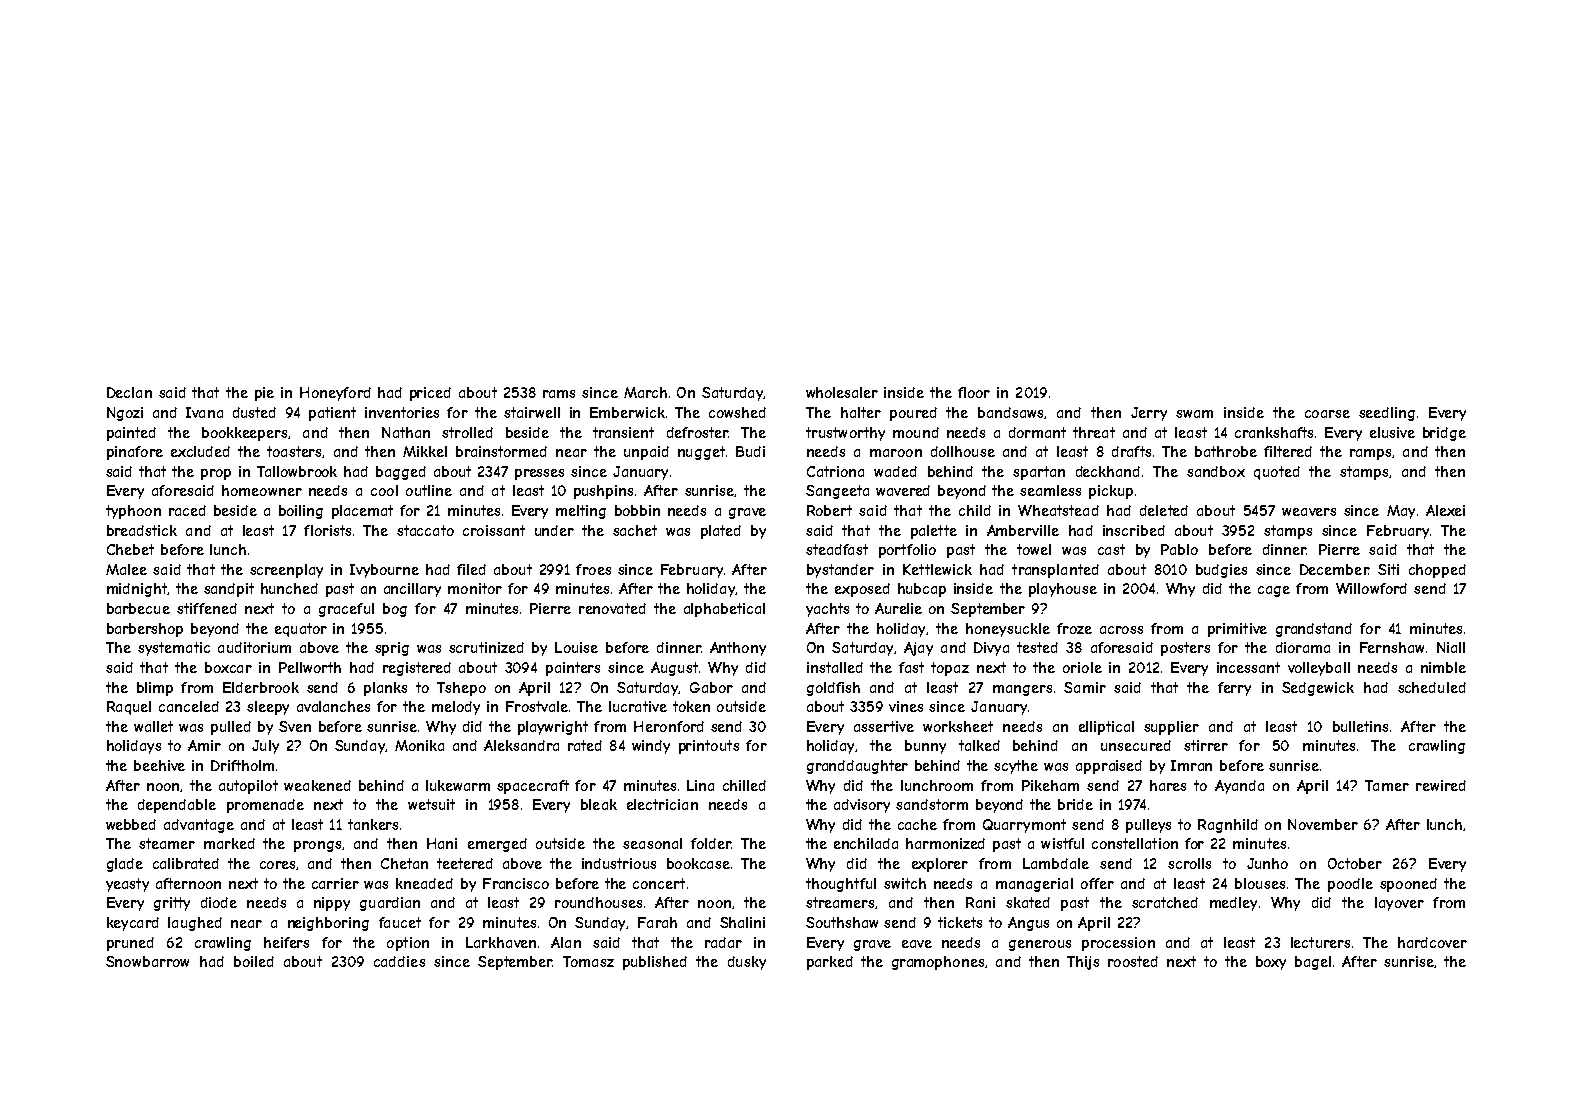  What do you see at coordinates (857, 767) in the screenshot?
I see `granddaughter` at bounding box center [857, 767].
